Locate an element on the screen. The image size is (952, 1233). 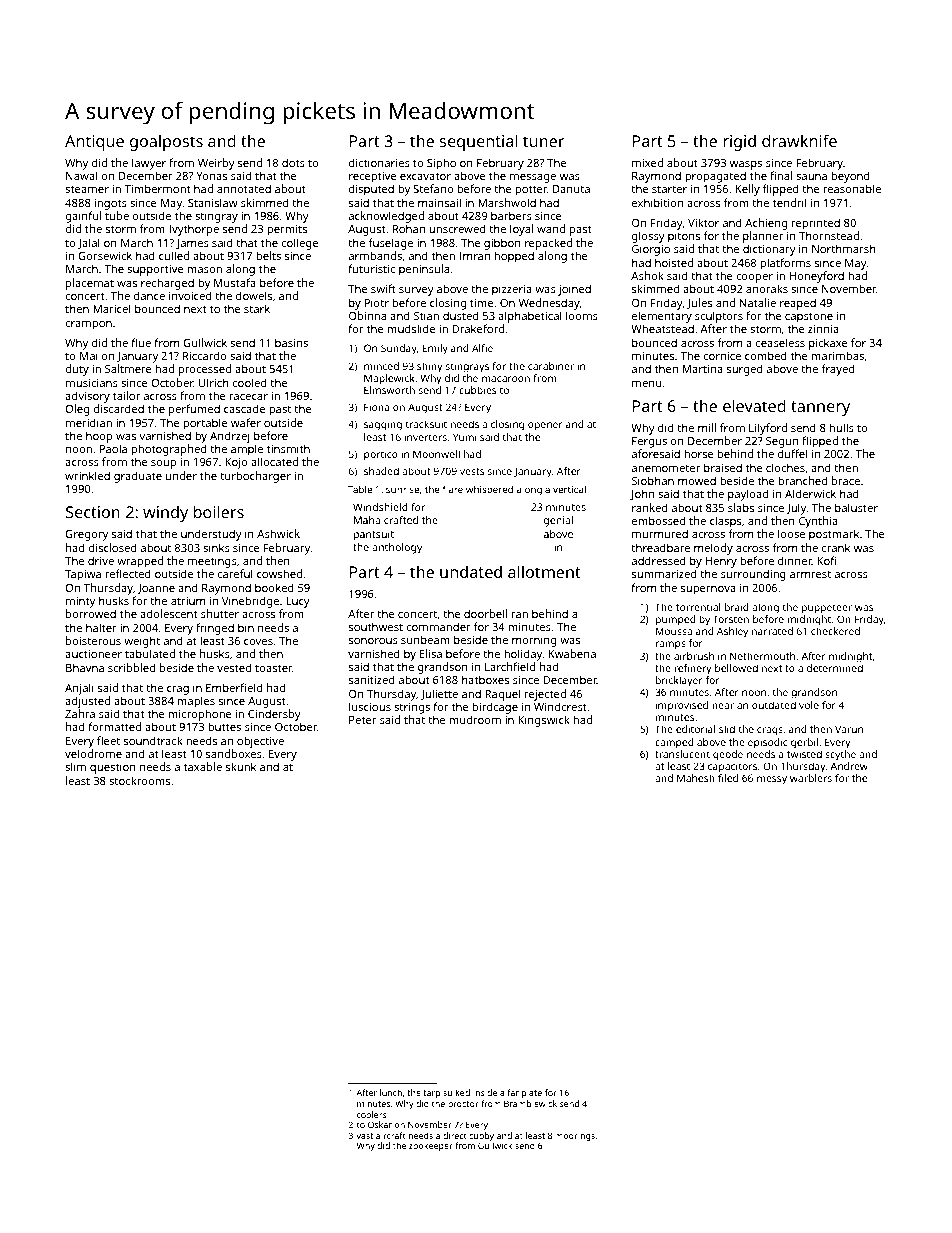
far is located at coordinates (513, 1092).
